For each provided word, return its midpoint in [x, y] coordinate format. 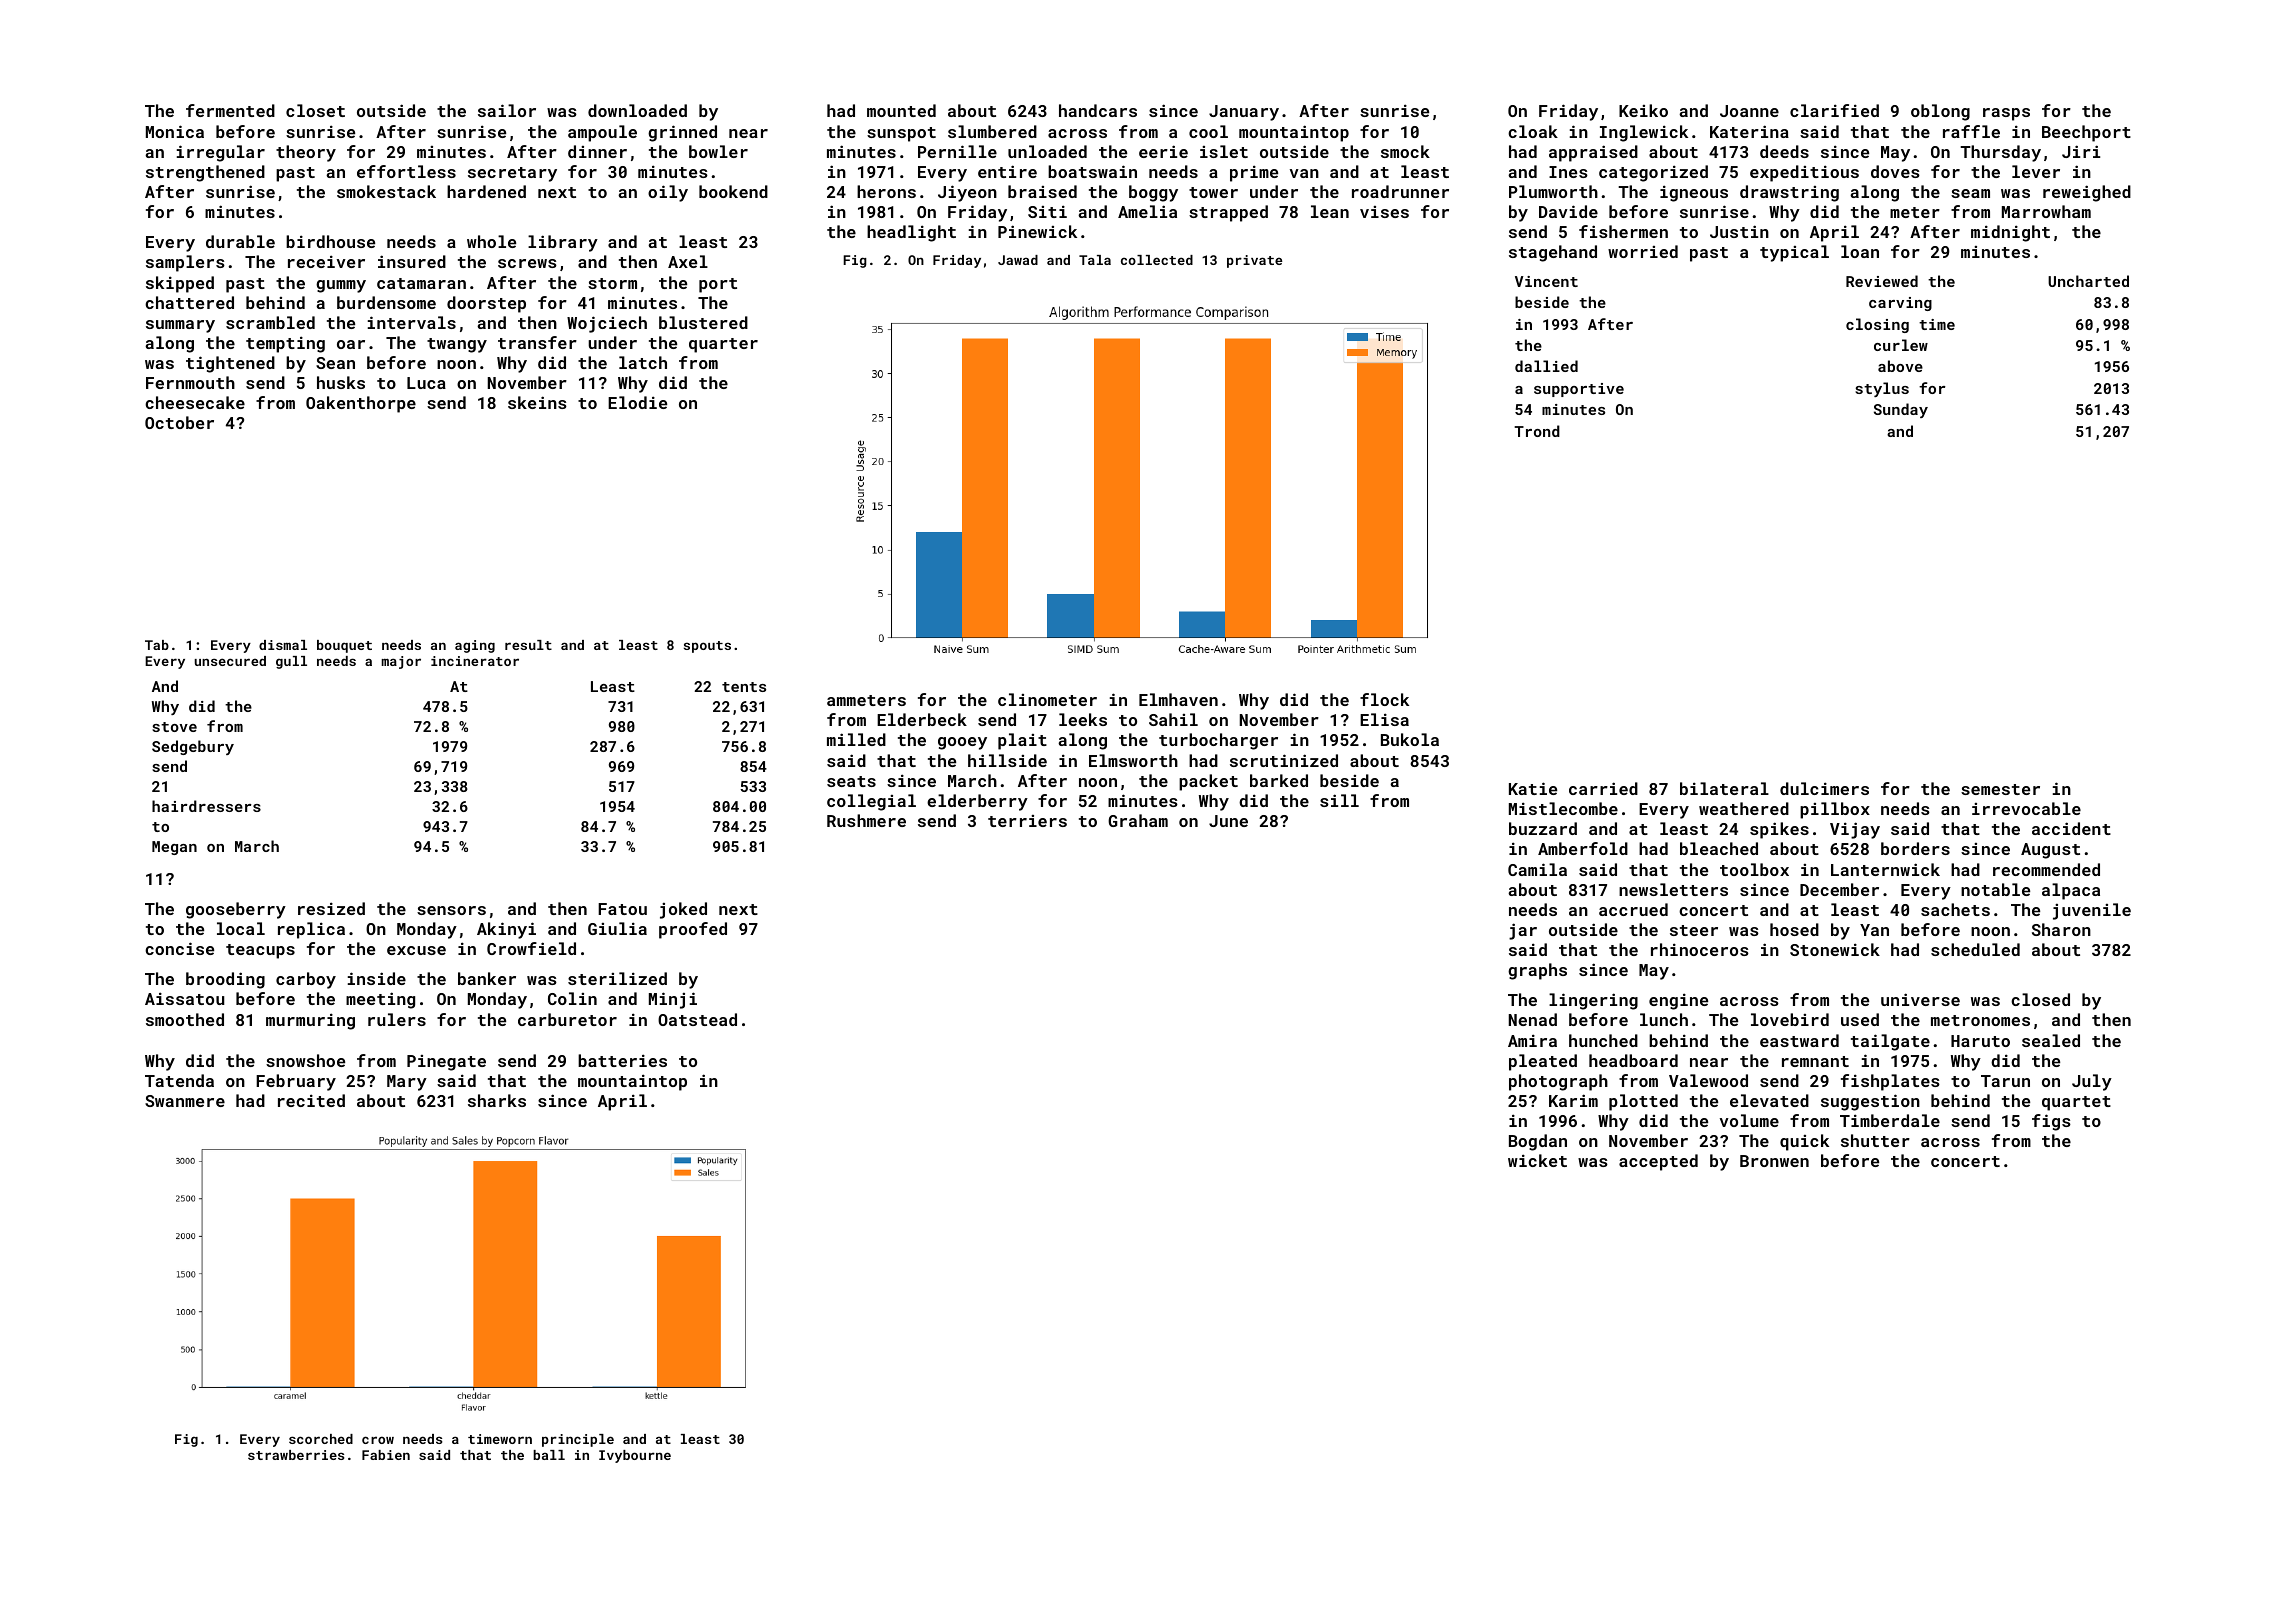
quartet [2076, 1103]
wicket [1537, 1160]
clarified [1834, 110]
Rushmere [866, 820]
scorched [321, 1439]
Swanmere [185, 1101]
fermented [230, 110]
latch [643, 362]
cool [1208, 131]
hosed [1794, 929]
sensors [451, 910]
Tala [1095, 260]
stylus [1882, 389]
